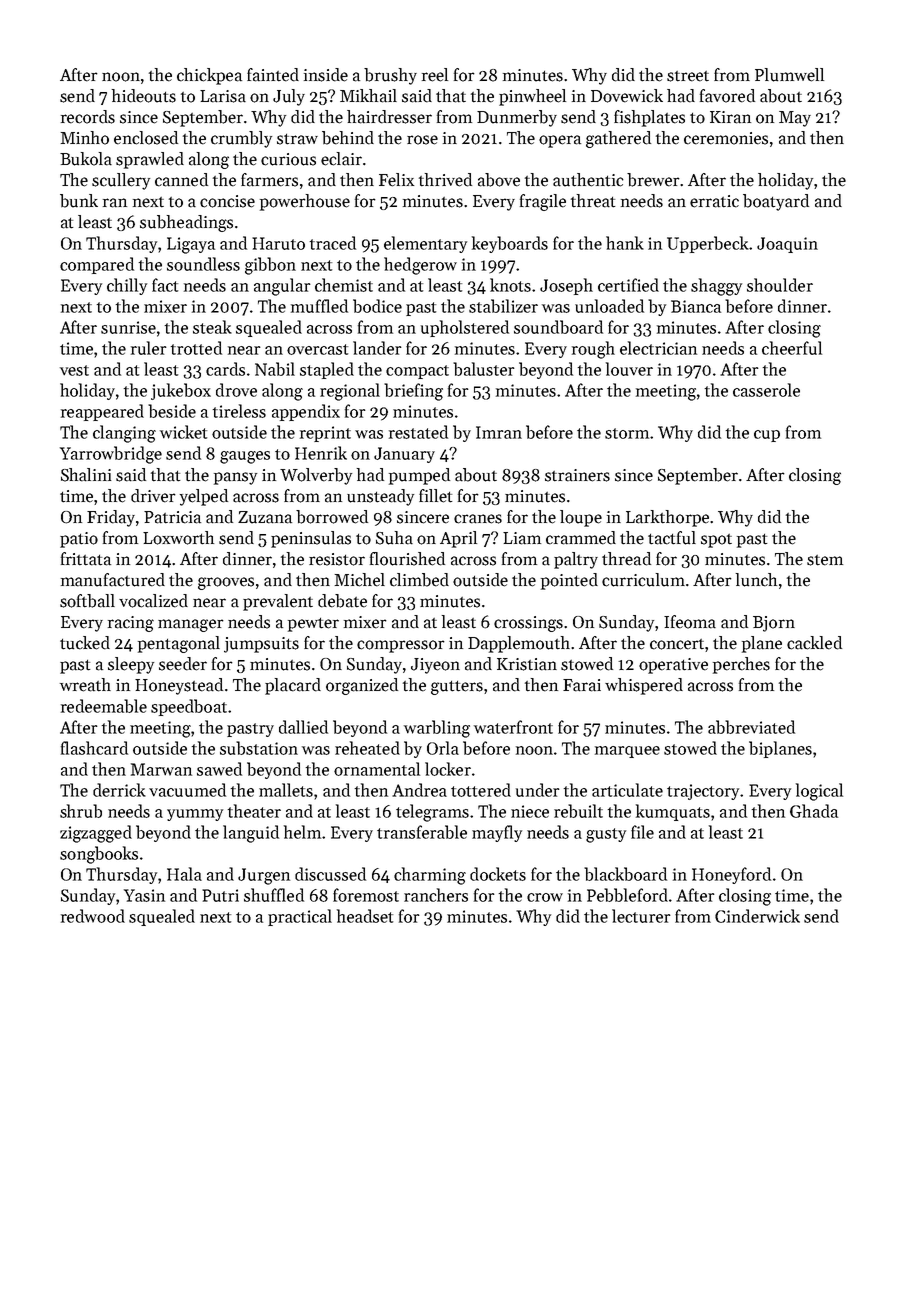  What do you see at coordinates (814, 643) in the document?
I see `cackled` at bounding box center [814, 643].
